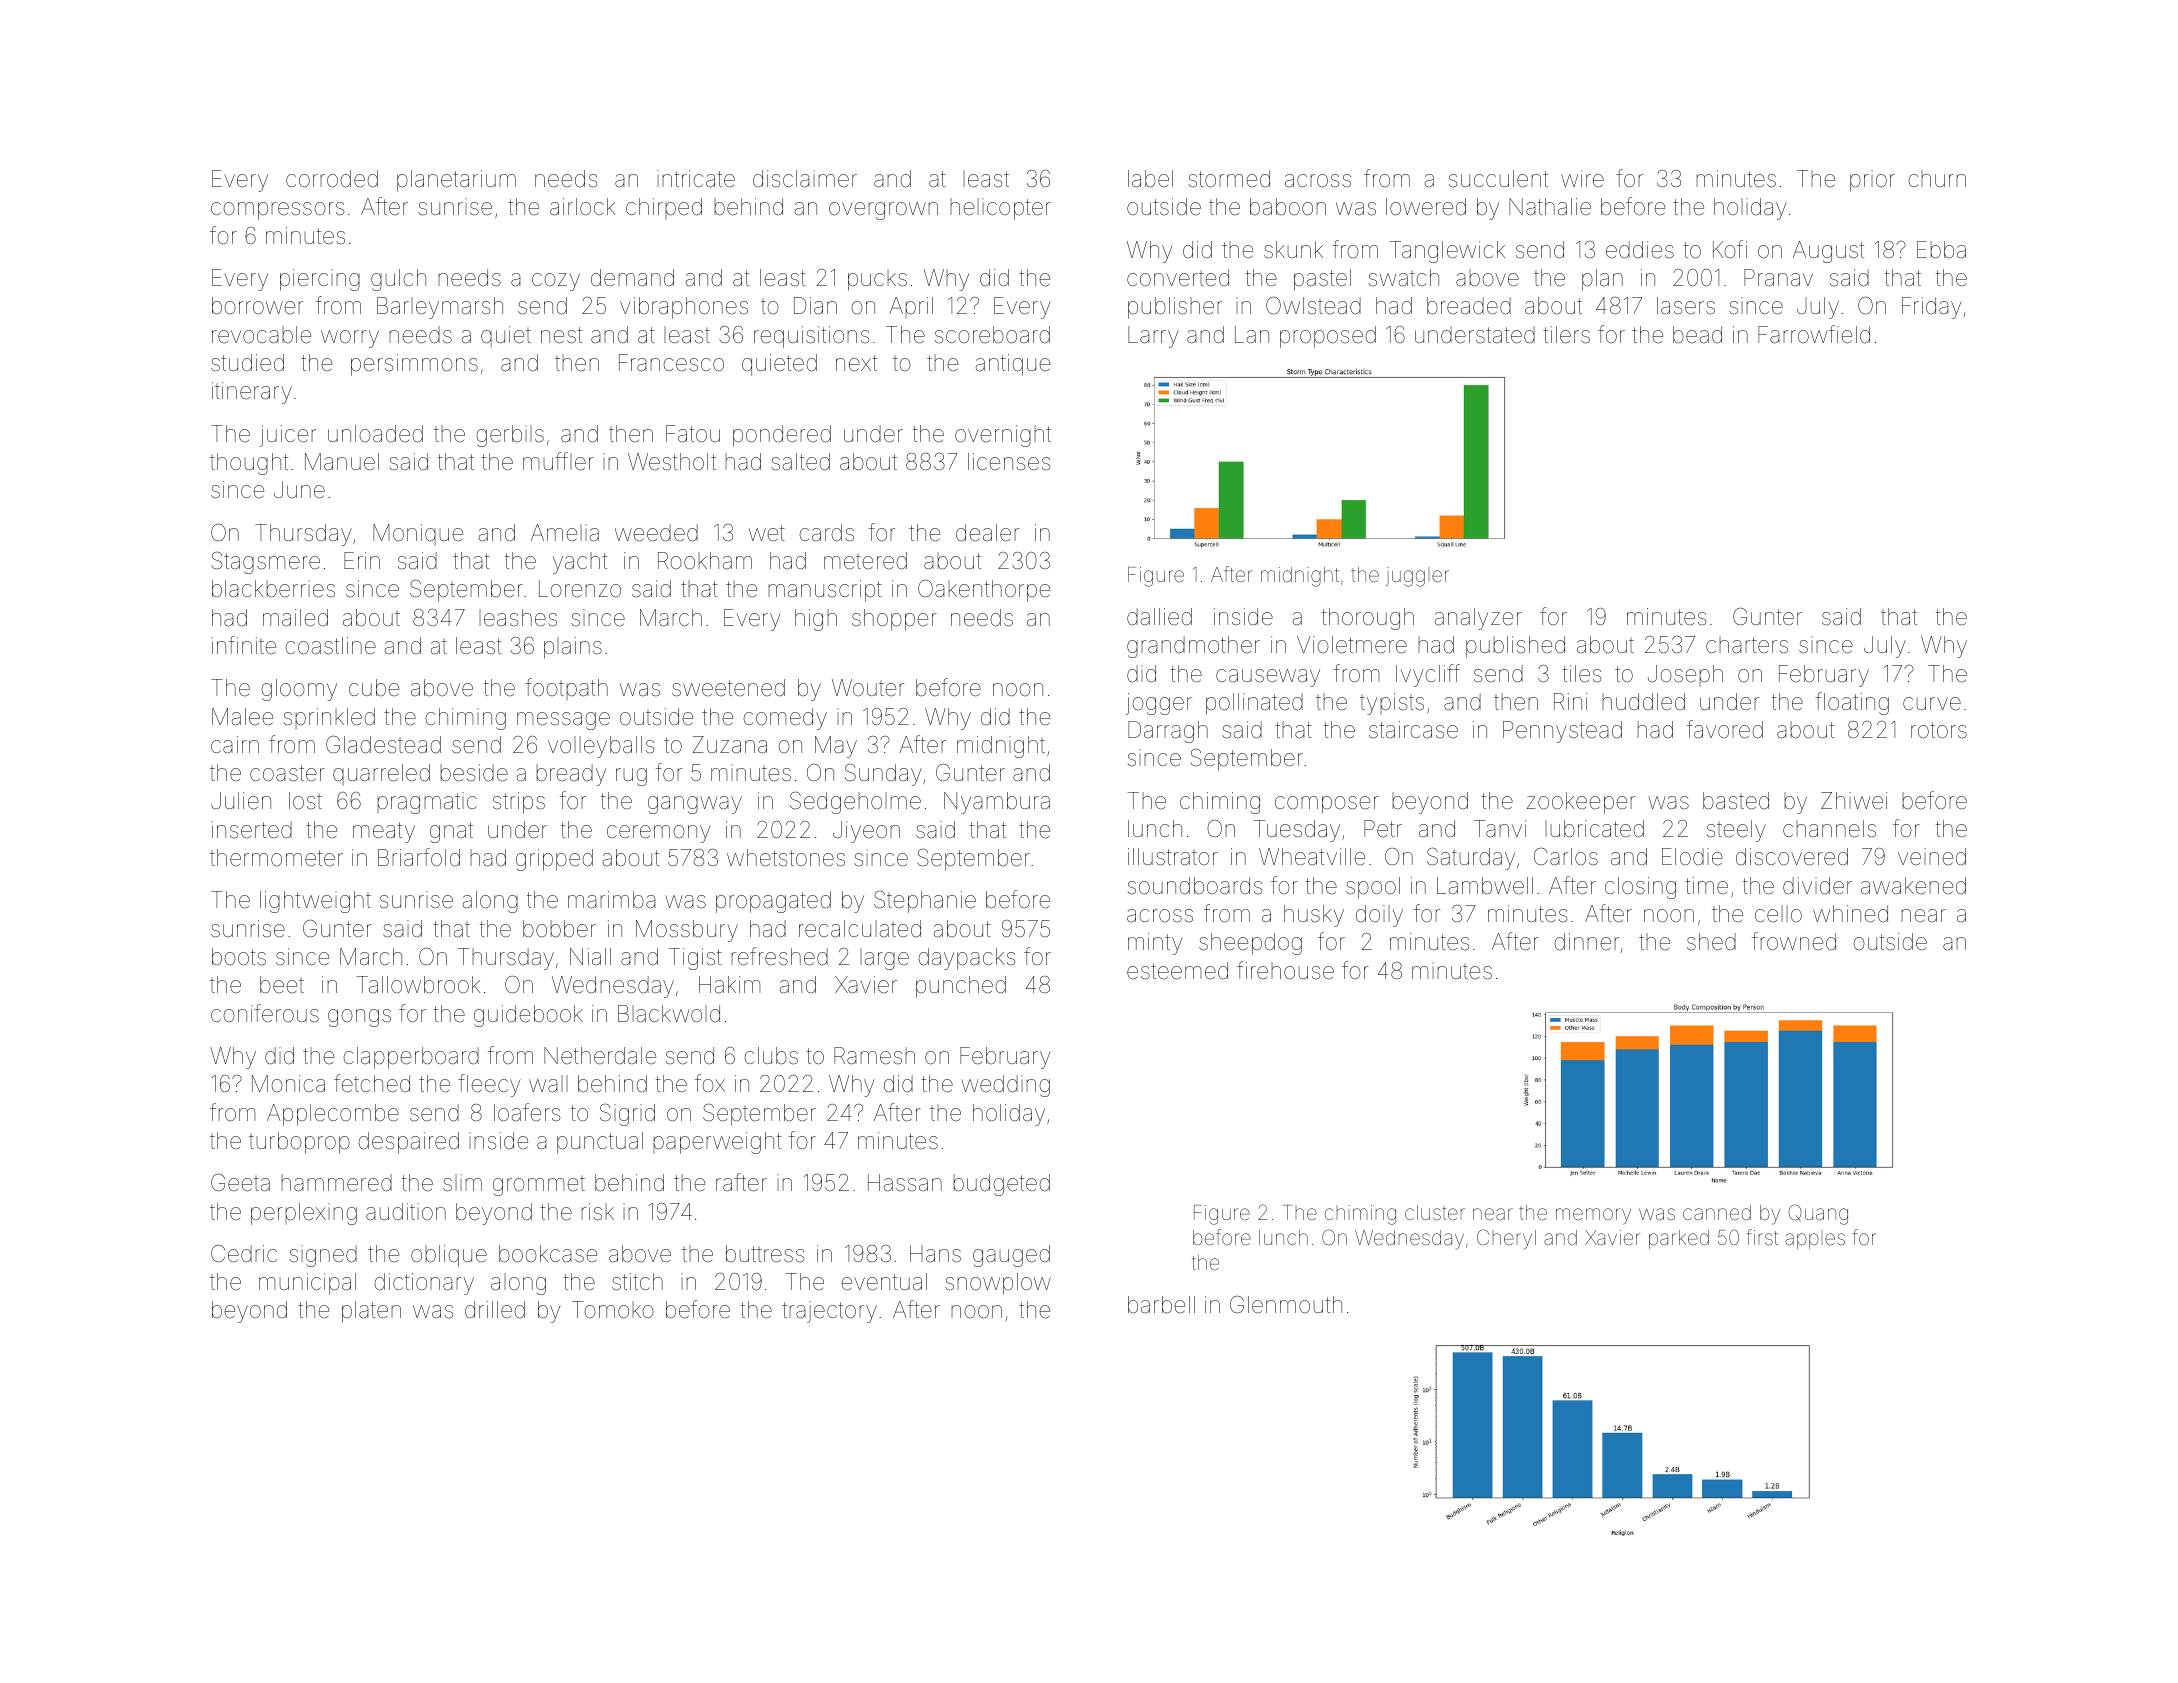  What do you see at coordinates (1159, 617) in the screenshot?
I see `dallied` at bounding box center [1159, 617].
